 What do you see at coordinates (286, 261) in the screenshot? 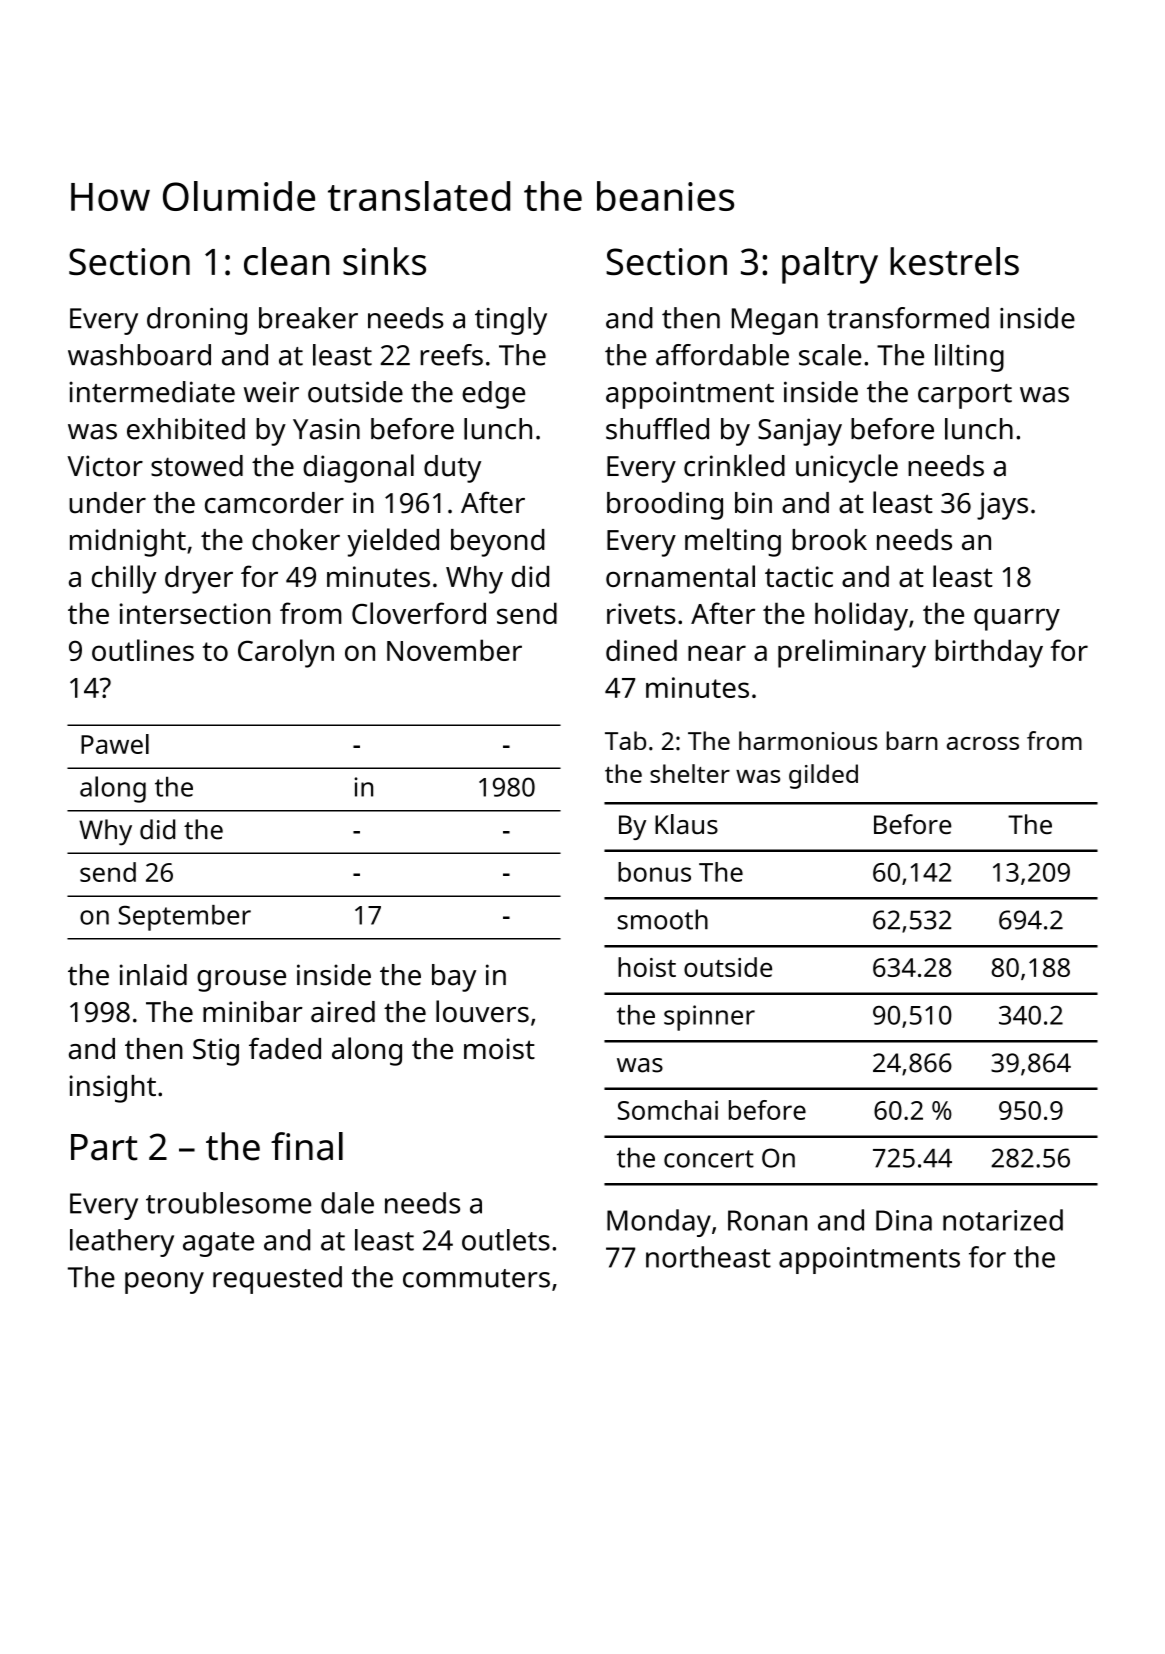
I see `clean` at bounding box center [286, 261].
